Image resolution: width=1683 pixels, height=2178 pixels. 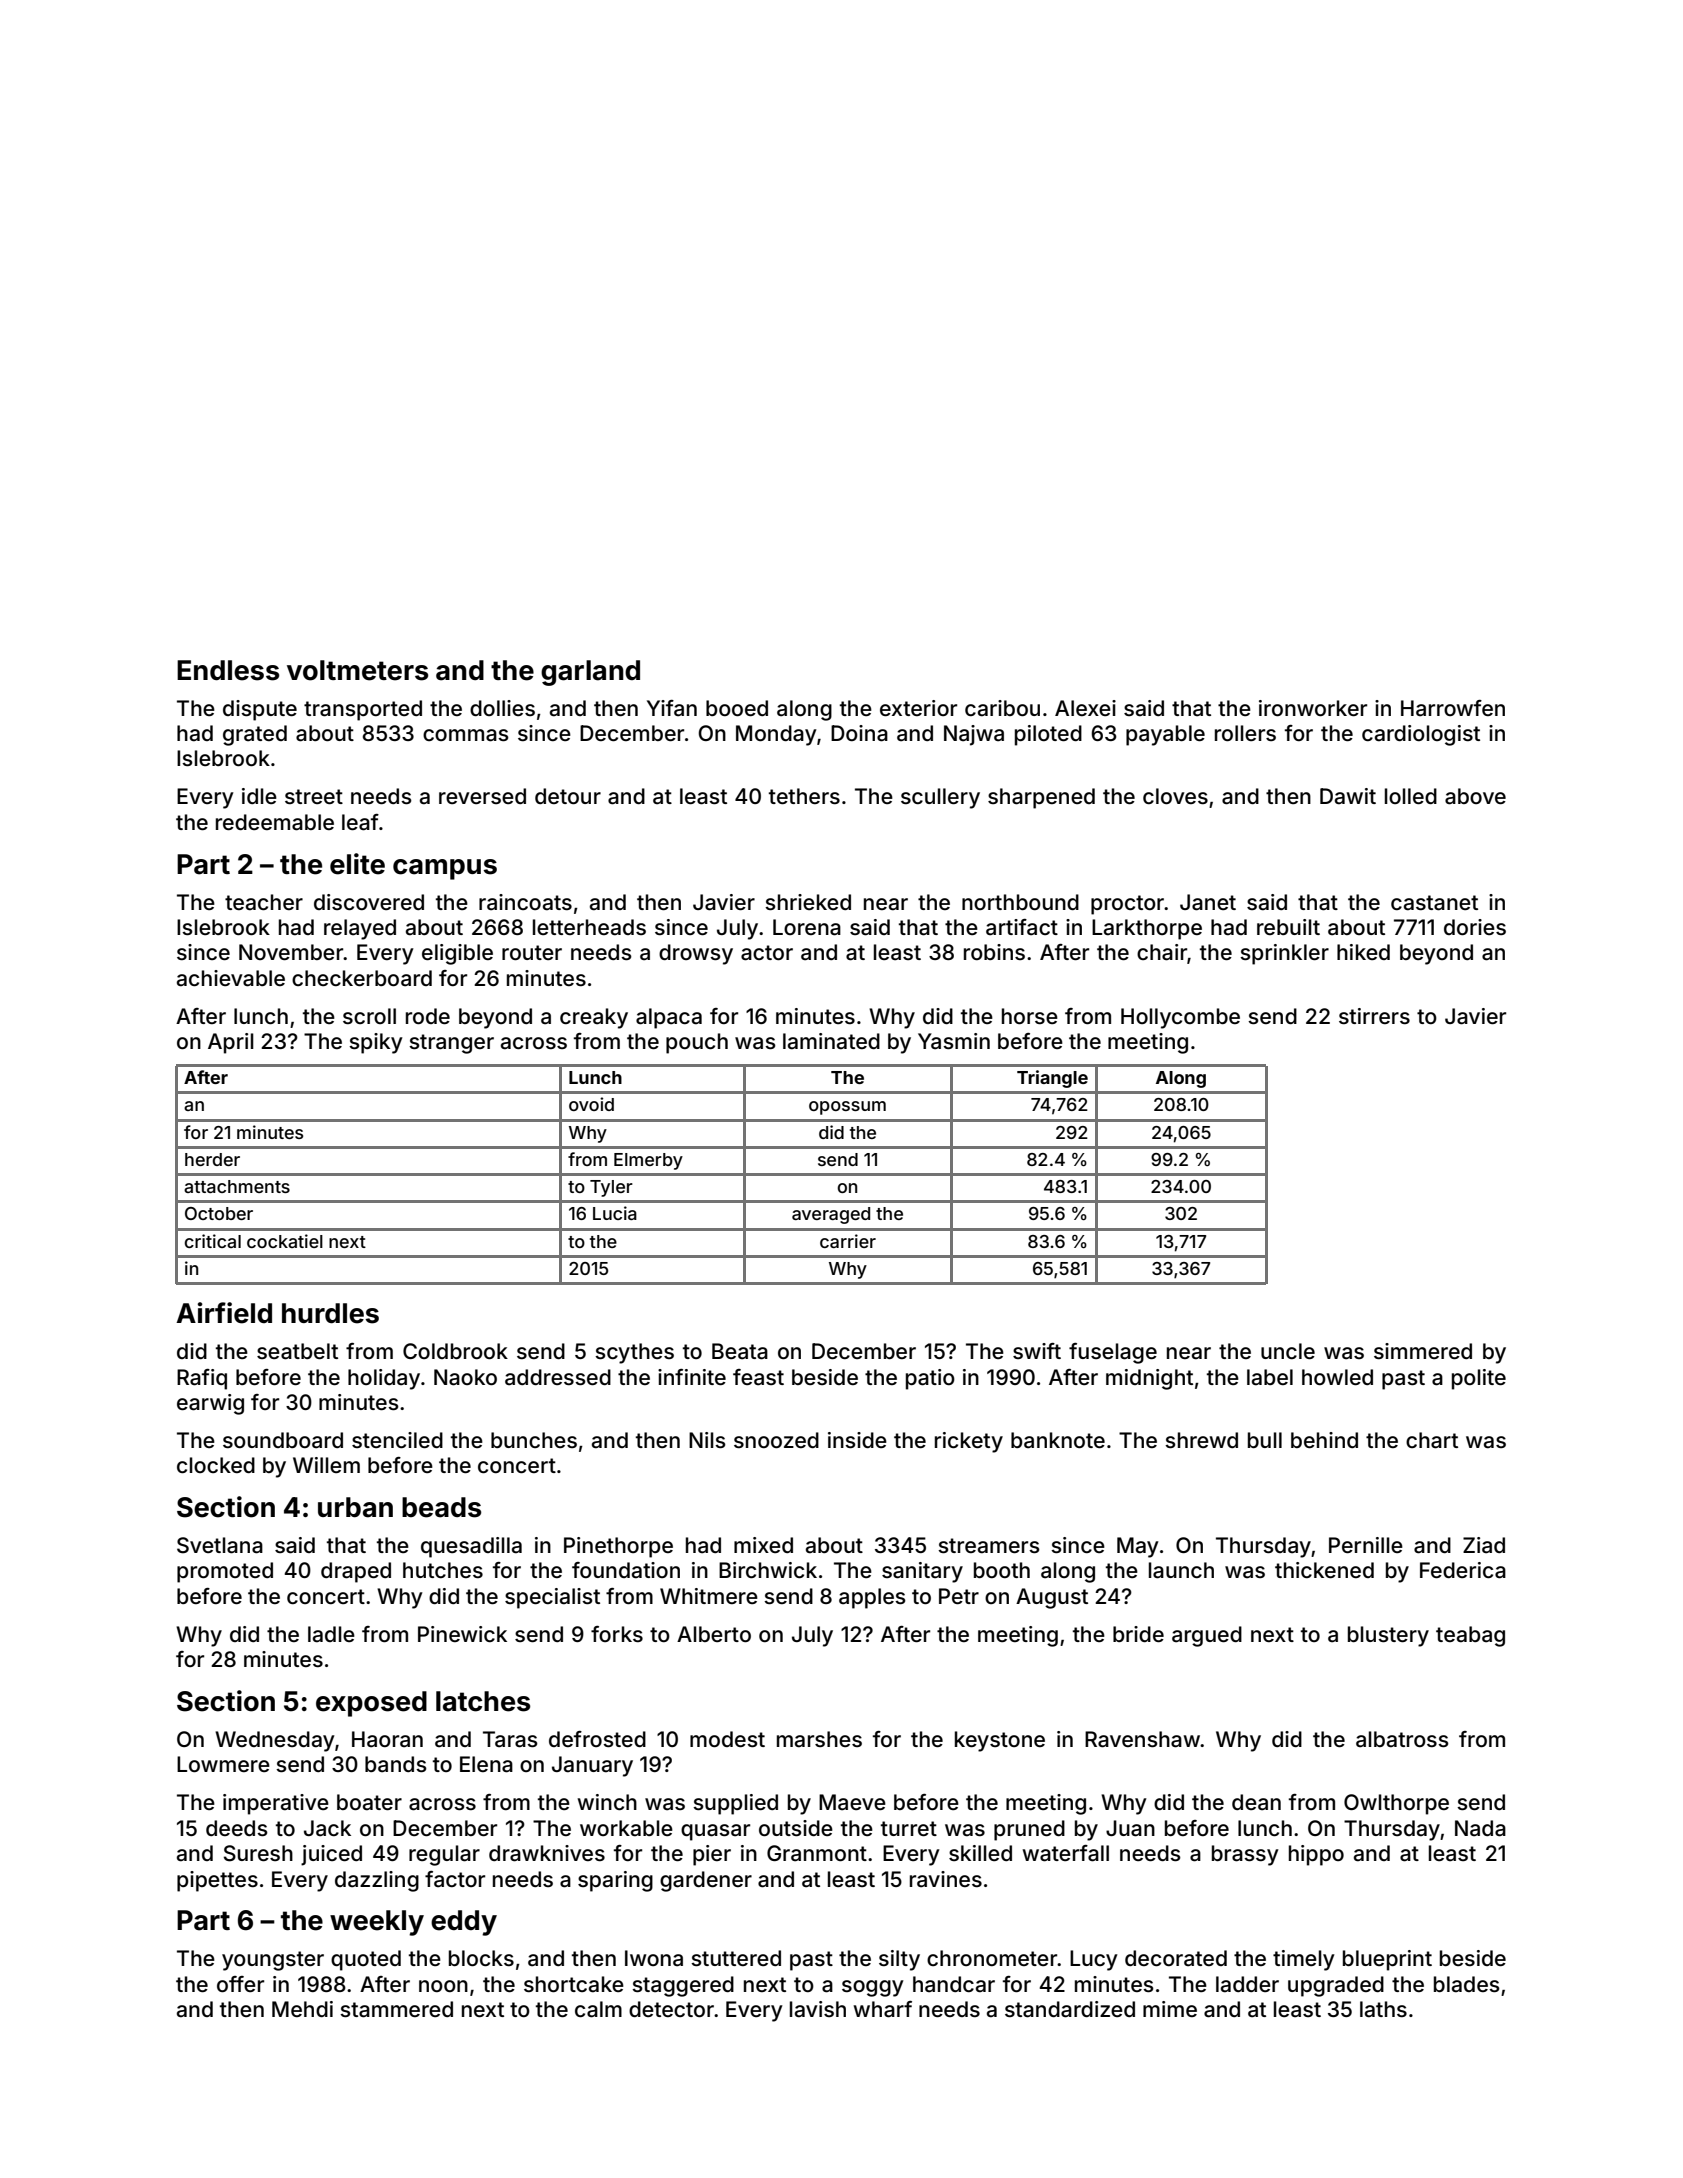 I want to click on patio, so click(x=930, y=1379).
